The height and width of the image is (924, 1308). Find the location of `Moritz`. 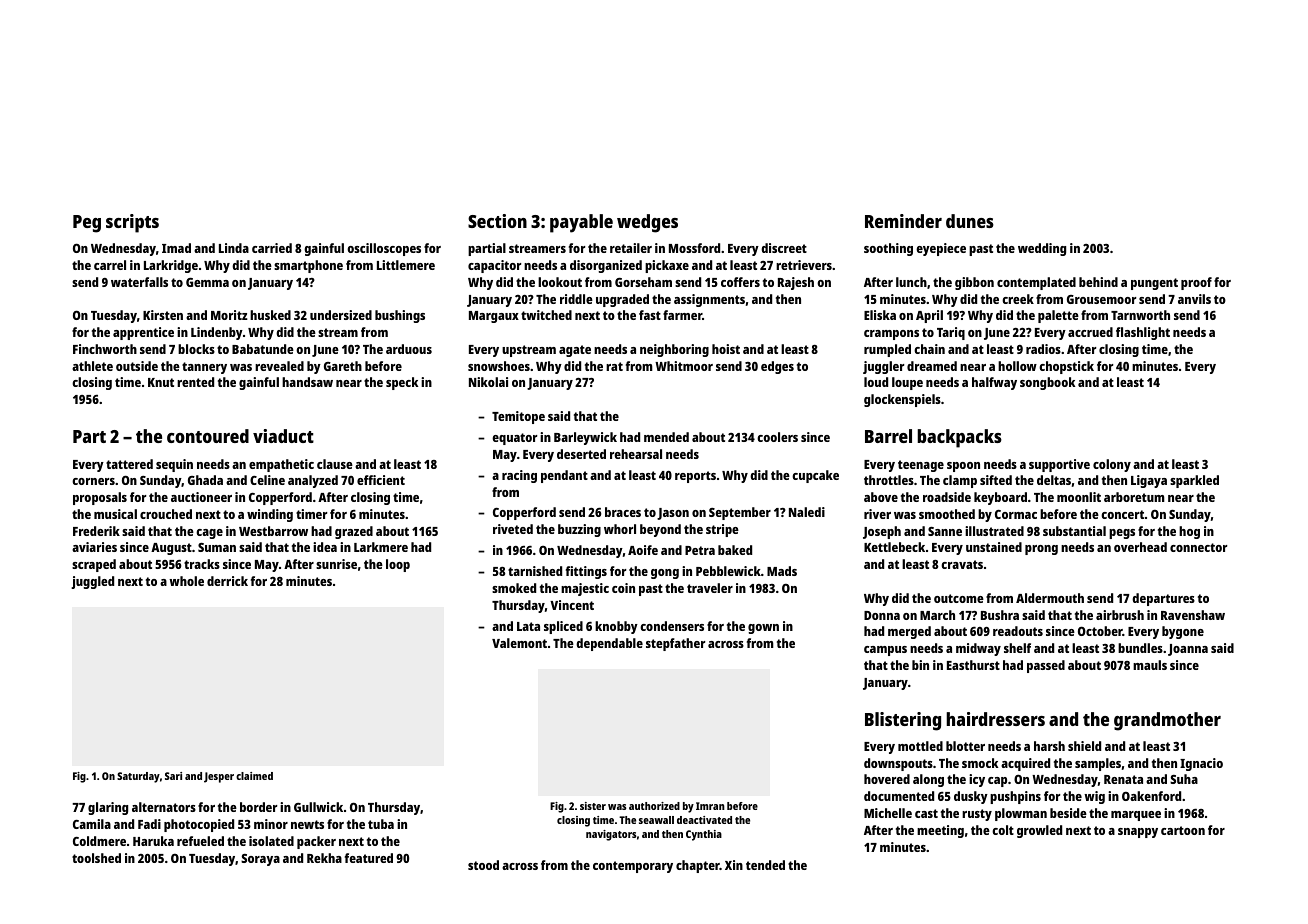

Moritz is located at coordinates (229, 315).
